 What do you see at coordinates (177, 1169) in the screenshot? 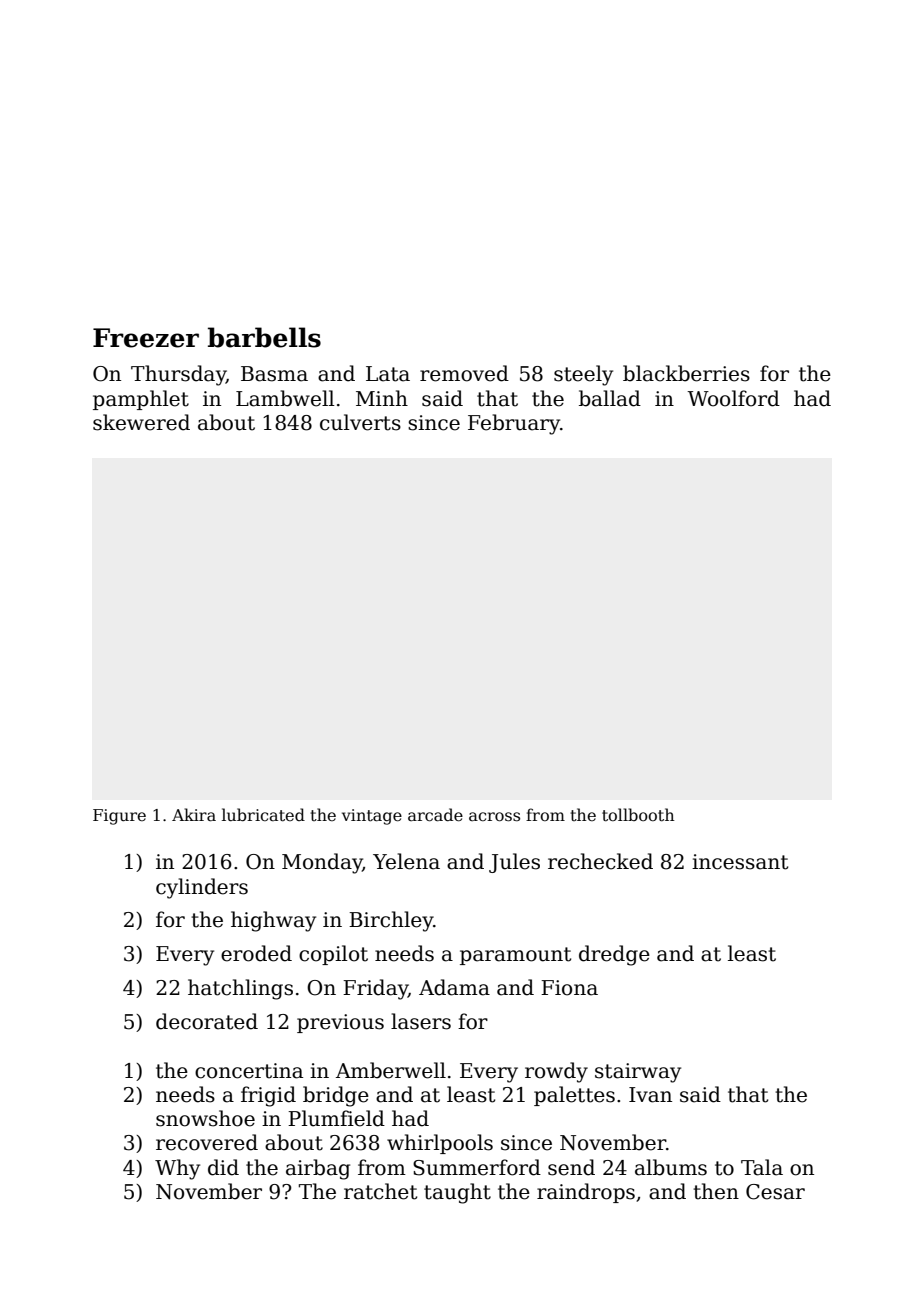
I see `Why` at bounding box center [177, 1169].
